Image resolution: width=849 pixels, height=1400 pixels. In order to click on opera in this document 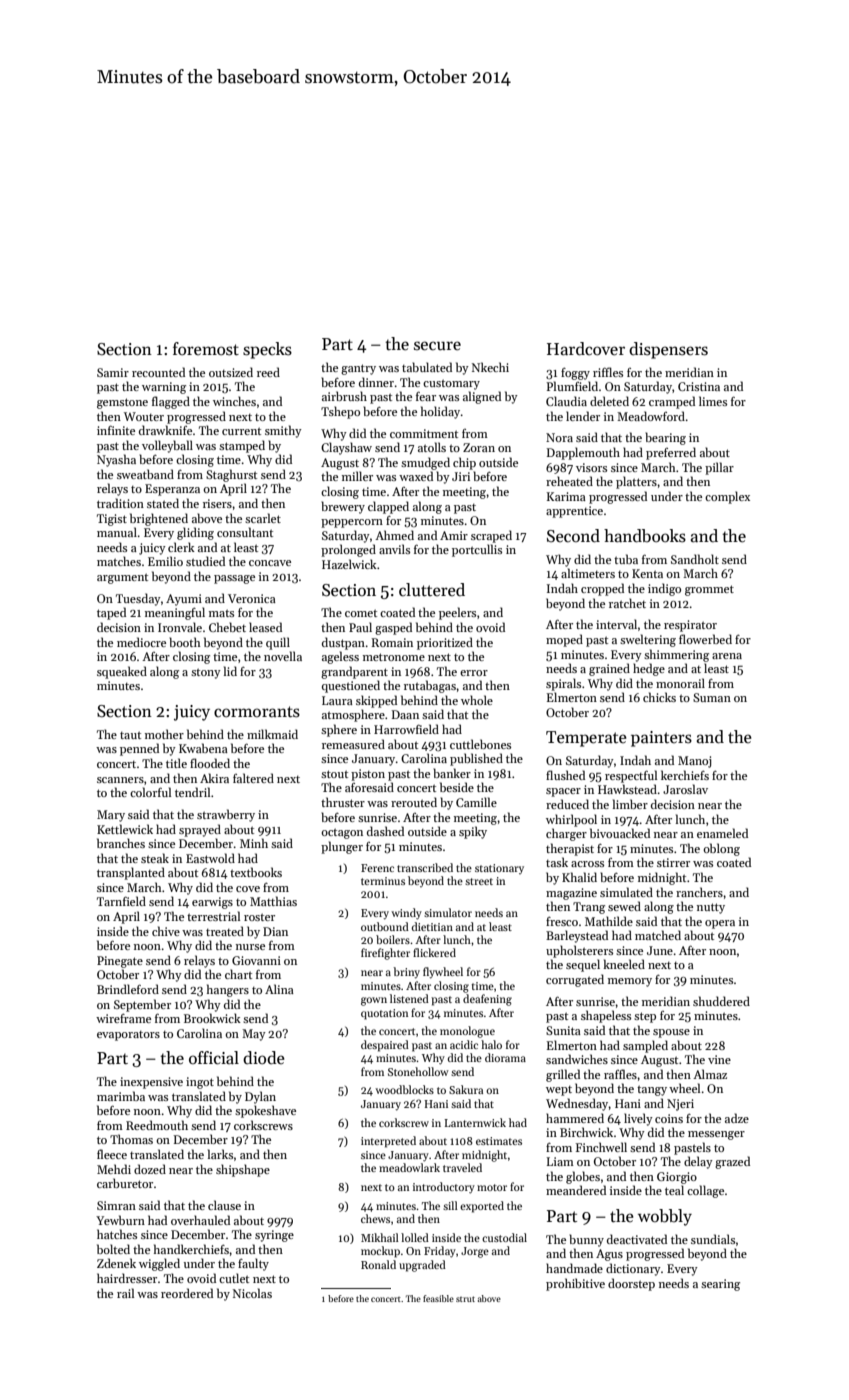, I will do `click(720, 924)`.
